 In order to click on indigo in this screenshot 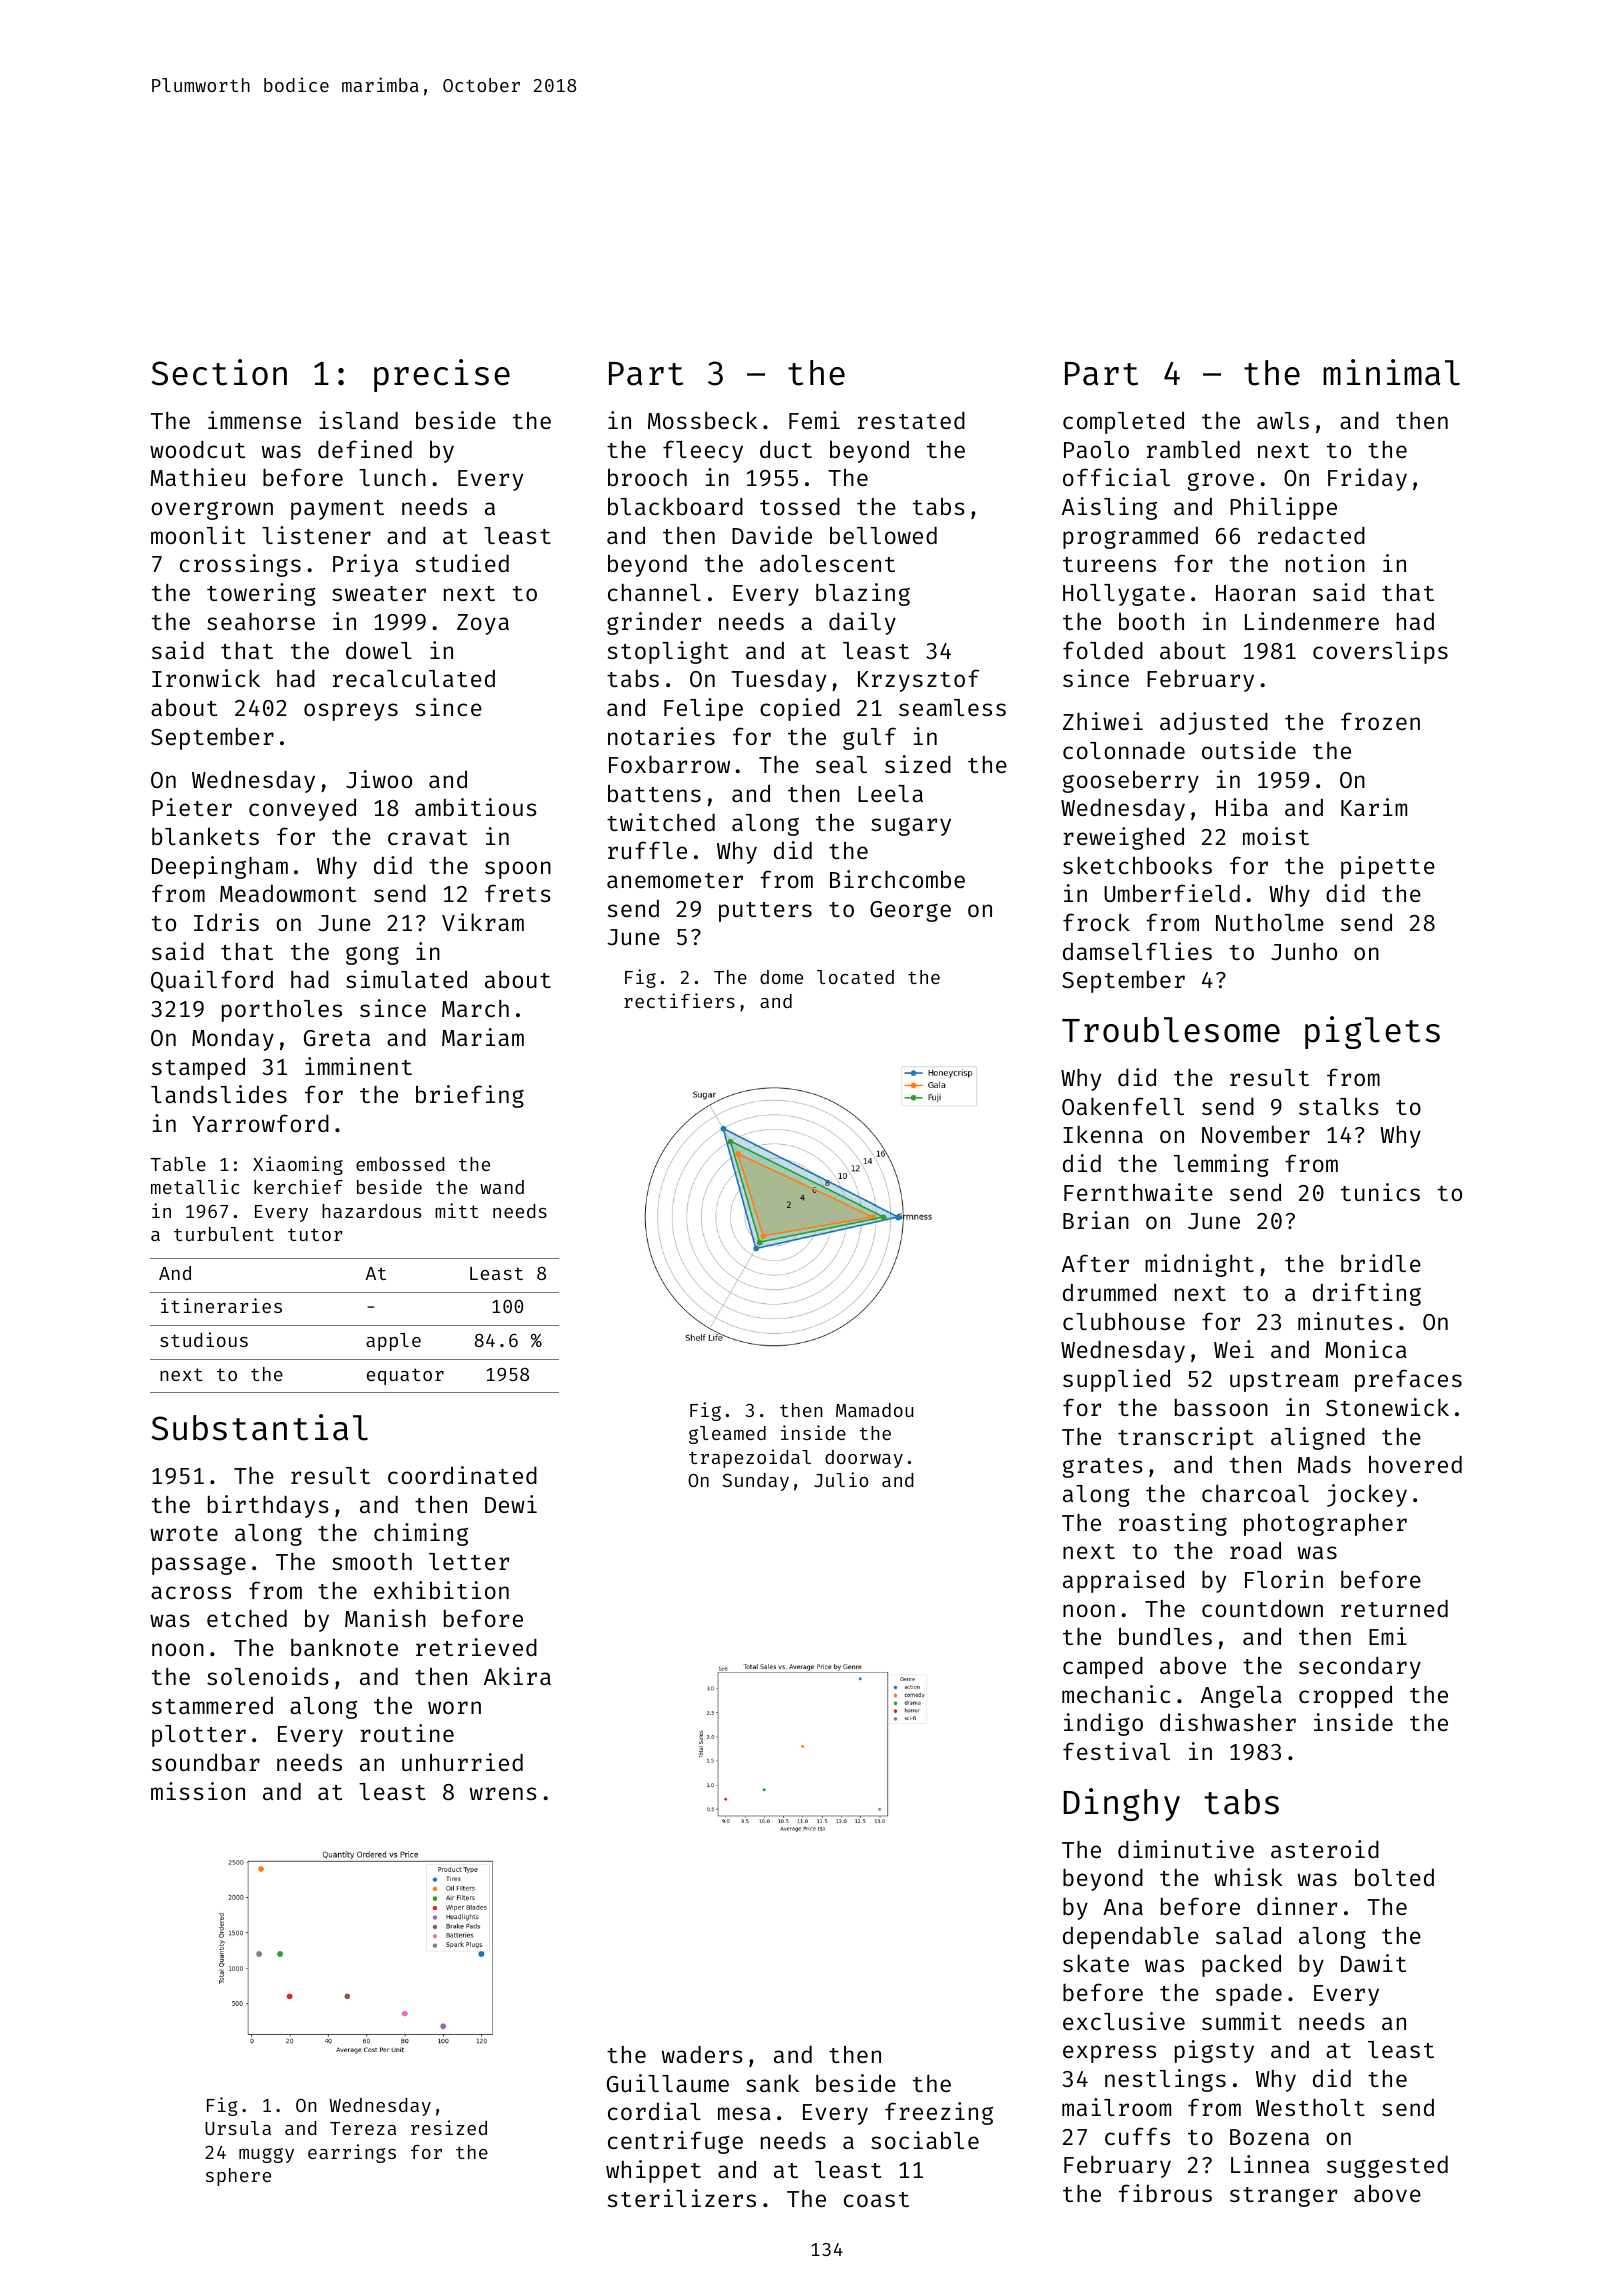, I will do `click(1103, 1724)`.
